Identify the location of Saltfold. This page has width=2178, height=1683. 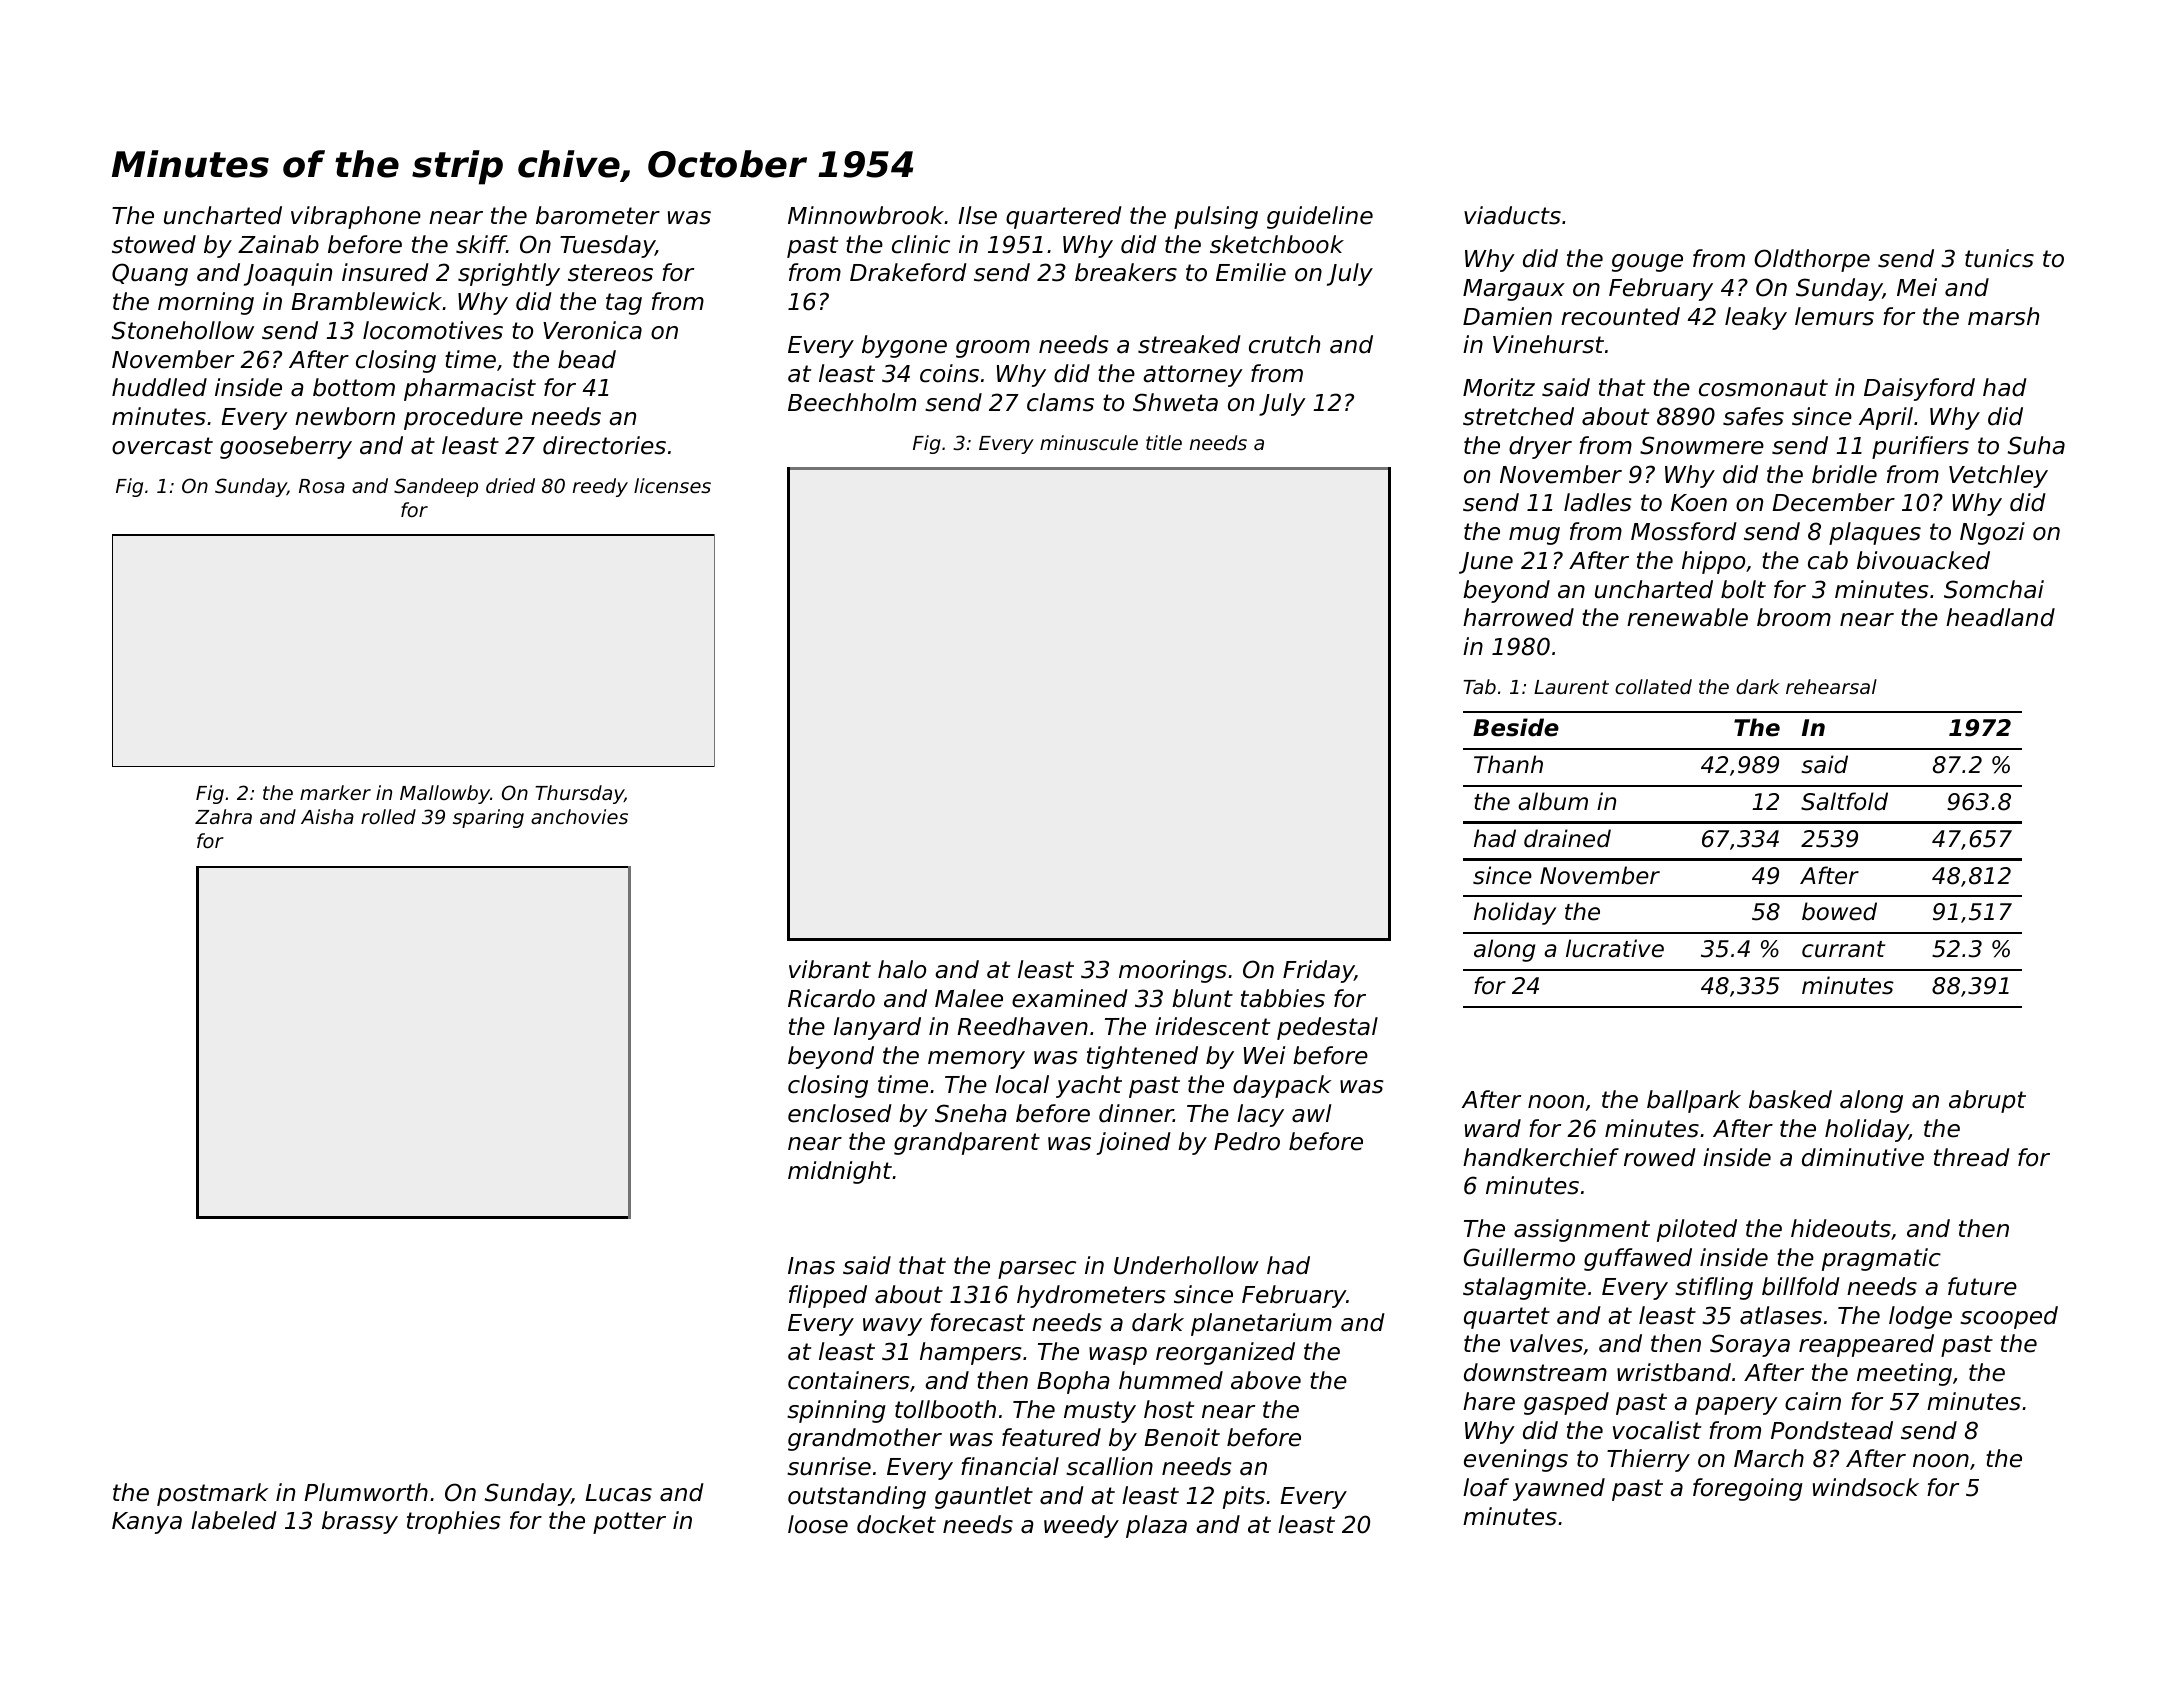
(1844, 801).
